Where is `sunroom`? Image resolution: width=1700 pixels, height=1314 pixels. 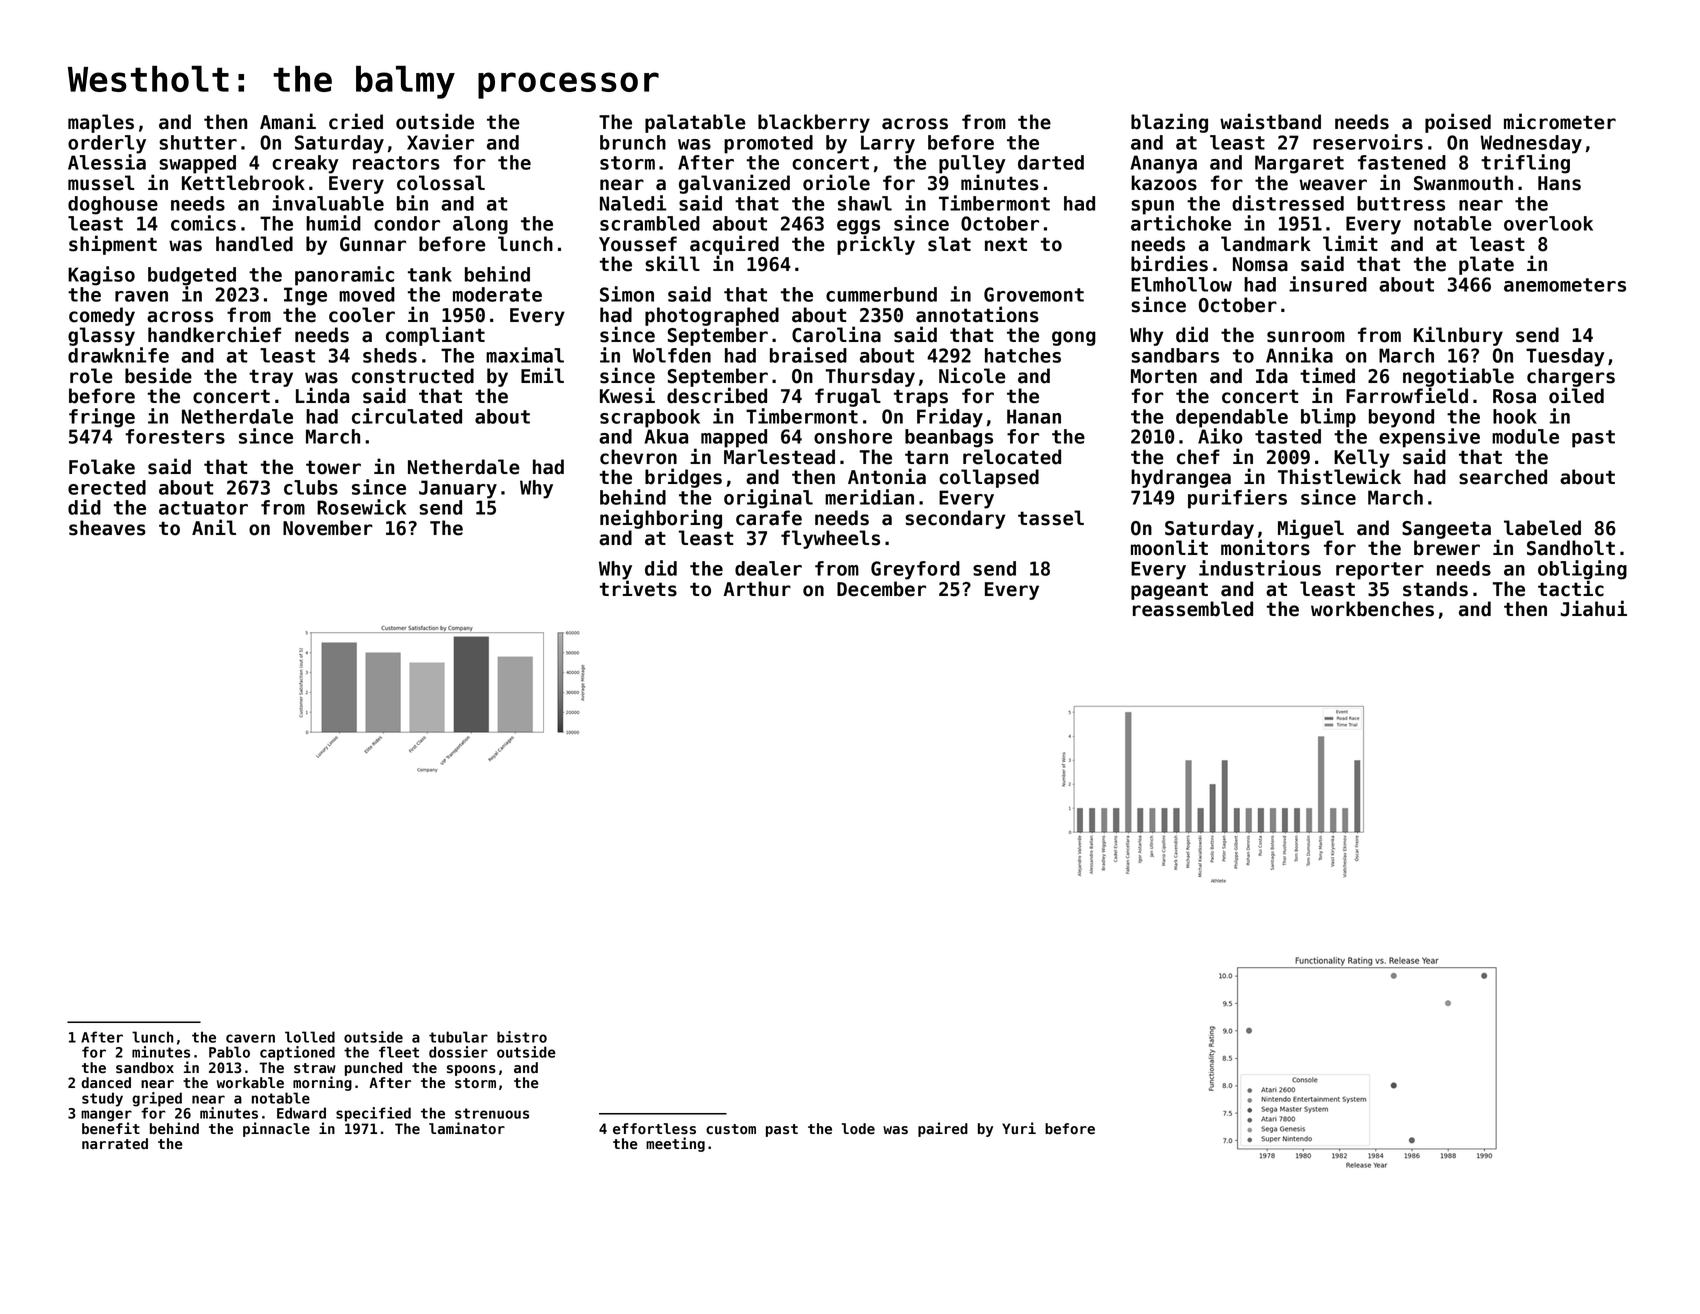
sunroom is located at coordinates (1306, 337).
